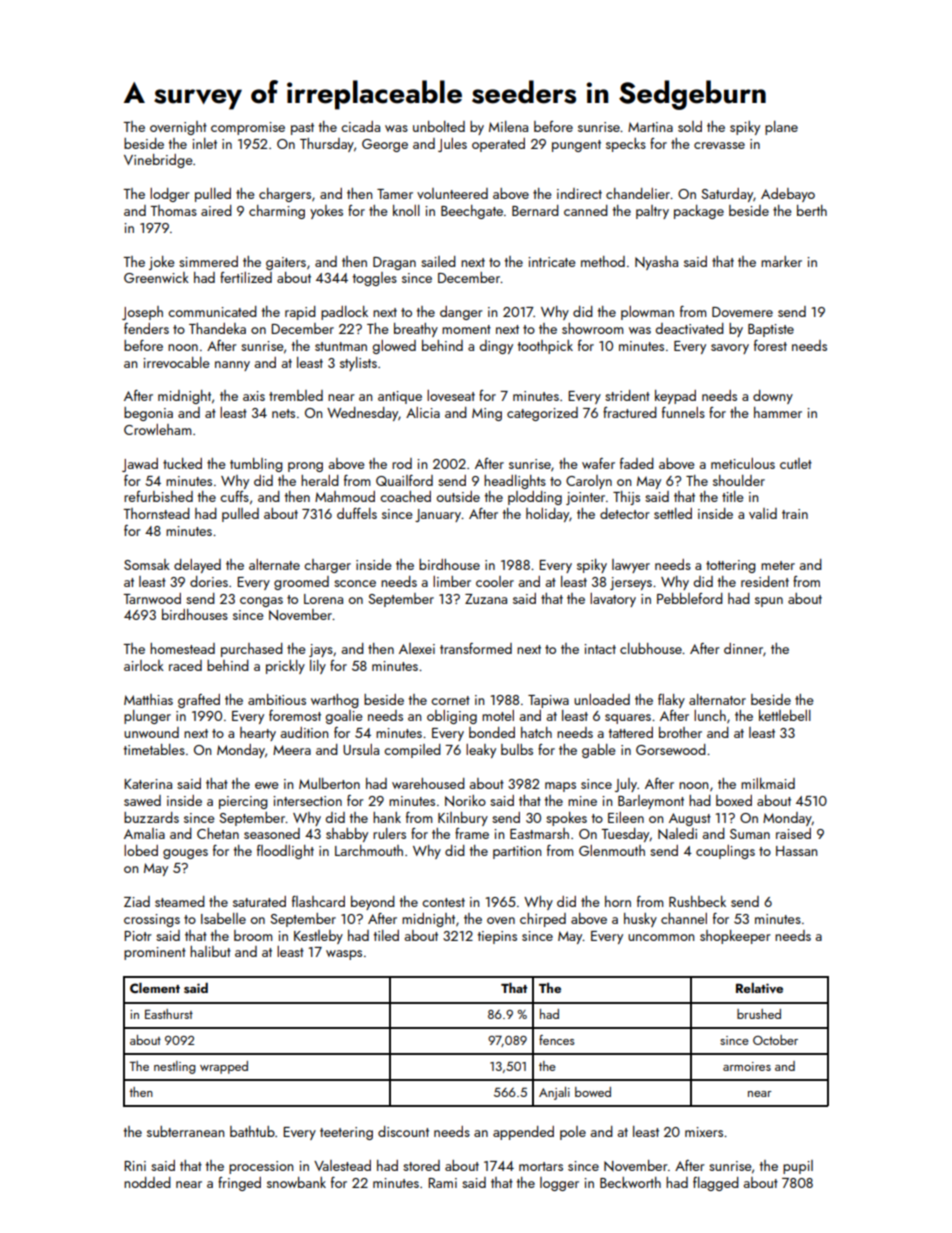  I want to click on transformed, so click(476, 648).
